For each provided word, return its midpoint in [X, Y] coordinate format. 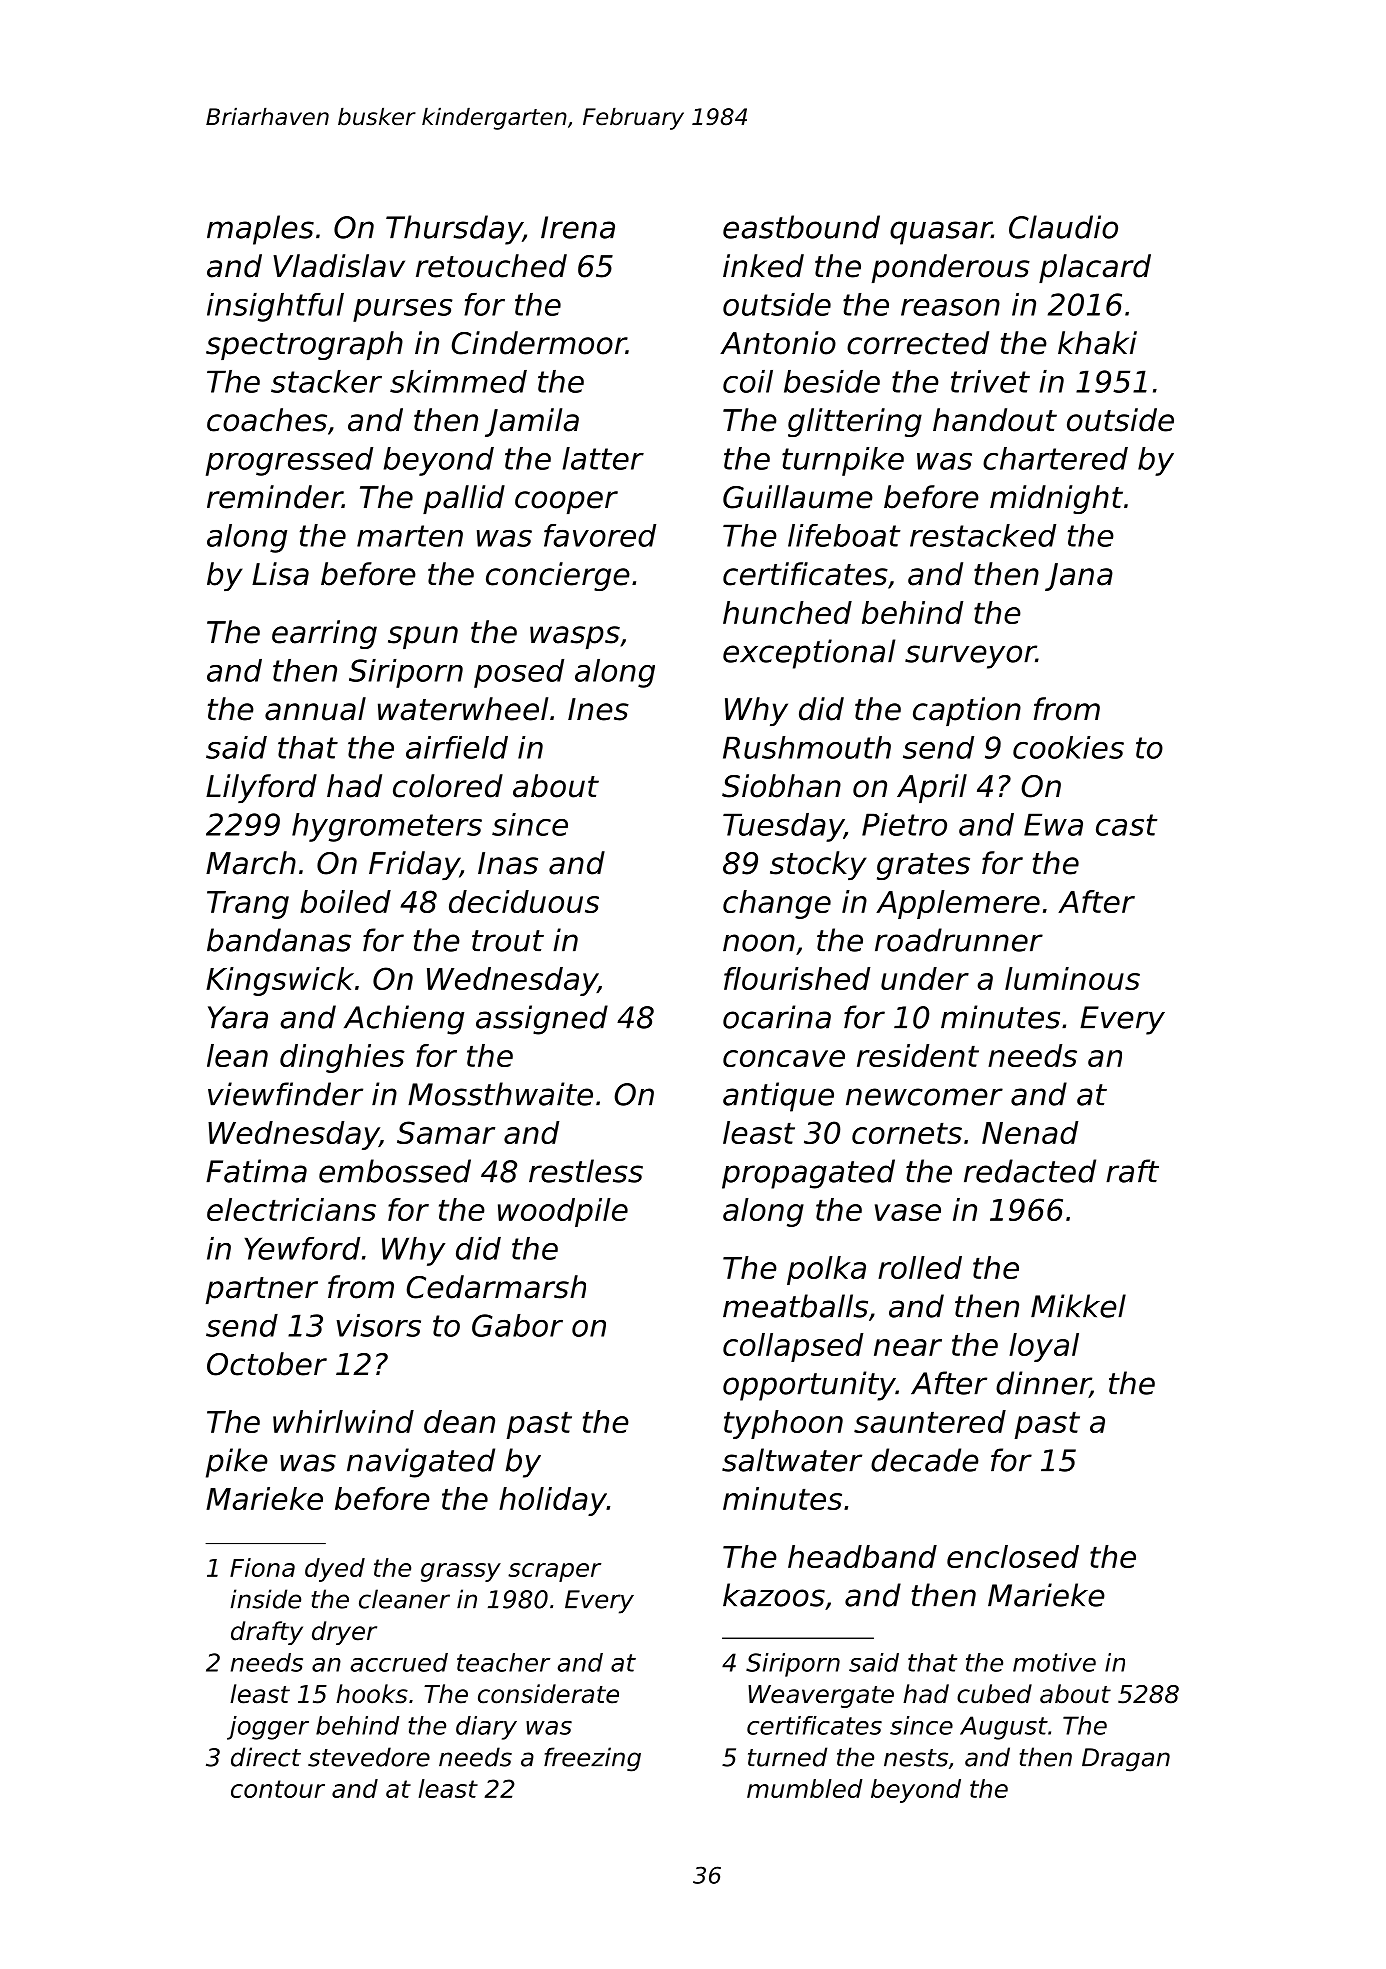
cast [1126, 825]
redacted [1030, 1171]
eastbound [801, 227]
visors [379, 1325]
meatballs [795, 1306]
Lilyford [261, 788]
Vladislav [339, 266]
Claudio [1063, 227]
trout [508, 941]
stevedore [369, 1757]
